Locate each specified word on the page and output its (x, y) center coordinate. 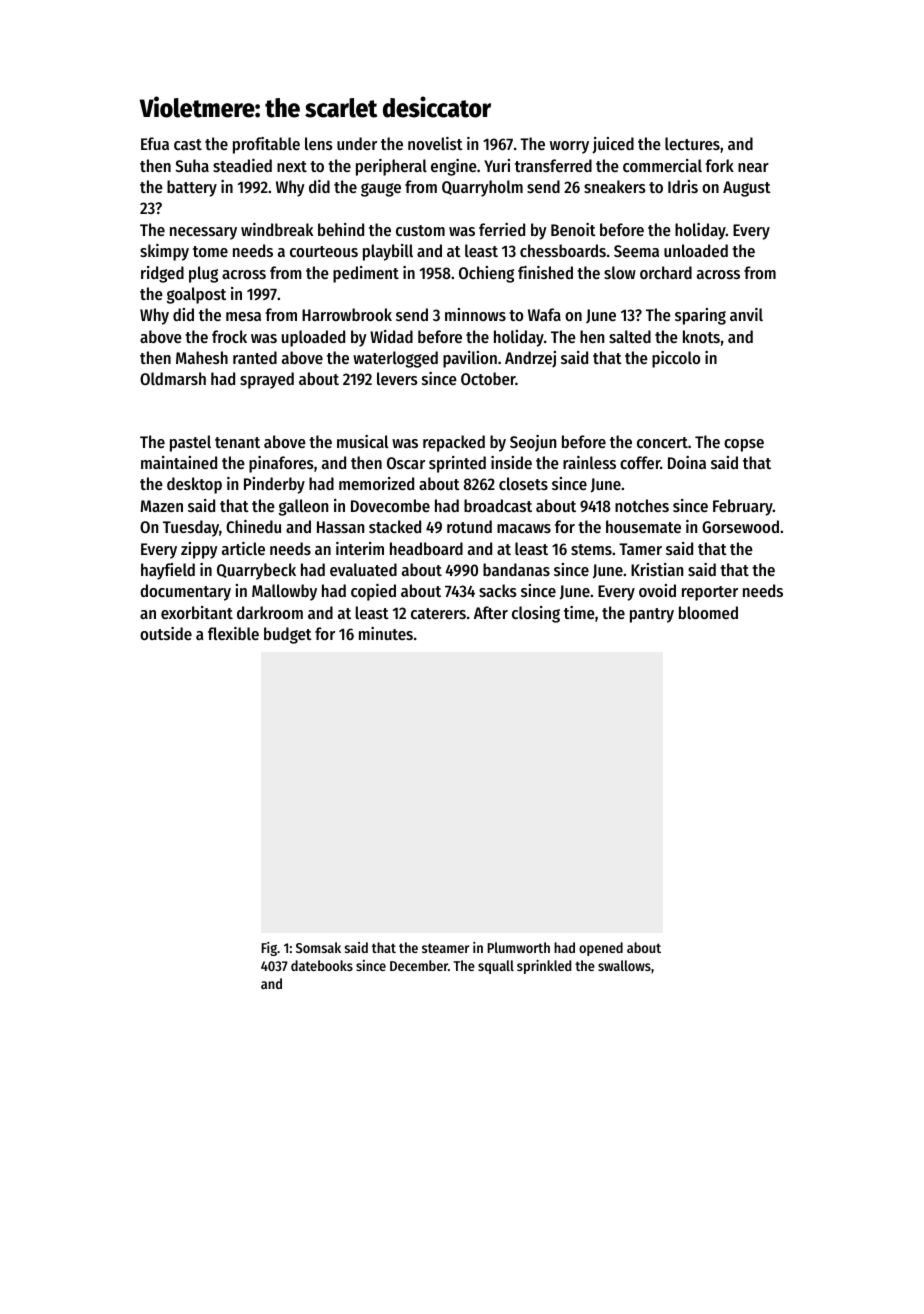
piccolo (676, 359)
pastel (190, 443)
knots (701, 336)
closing (536, 614)
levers (397, 378)
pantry (652, 615)
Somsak (318, 947)
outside (166, 633)
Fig (269, 949)
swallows (624, 965)
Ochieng (486, 274)
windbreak (277, 229)
